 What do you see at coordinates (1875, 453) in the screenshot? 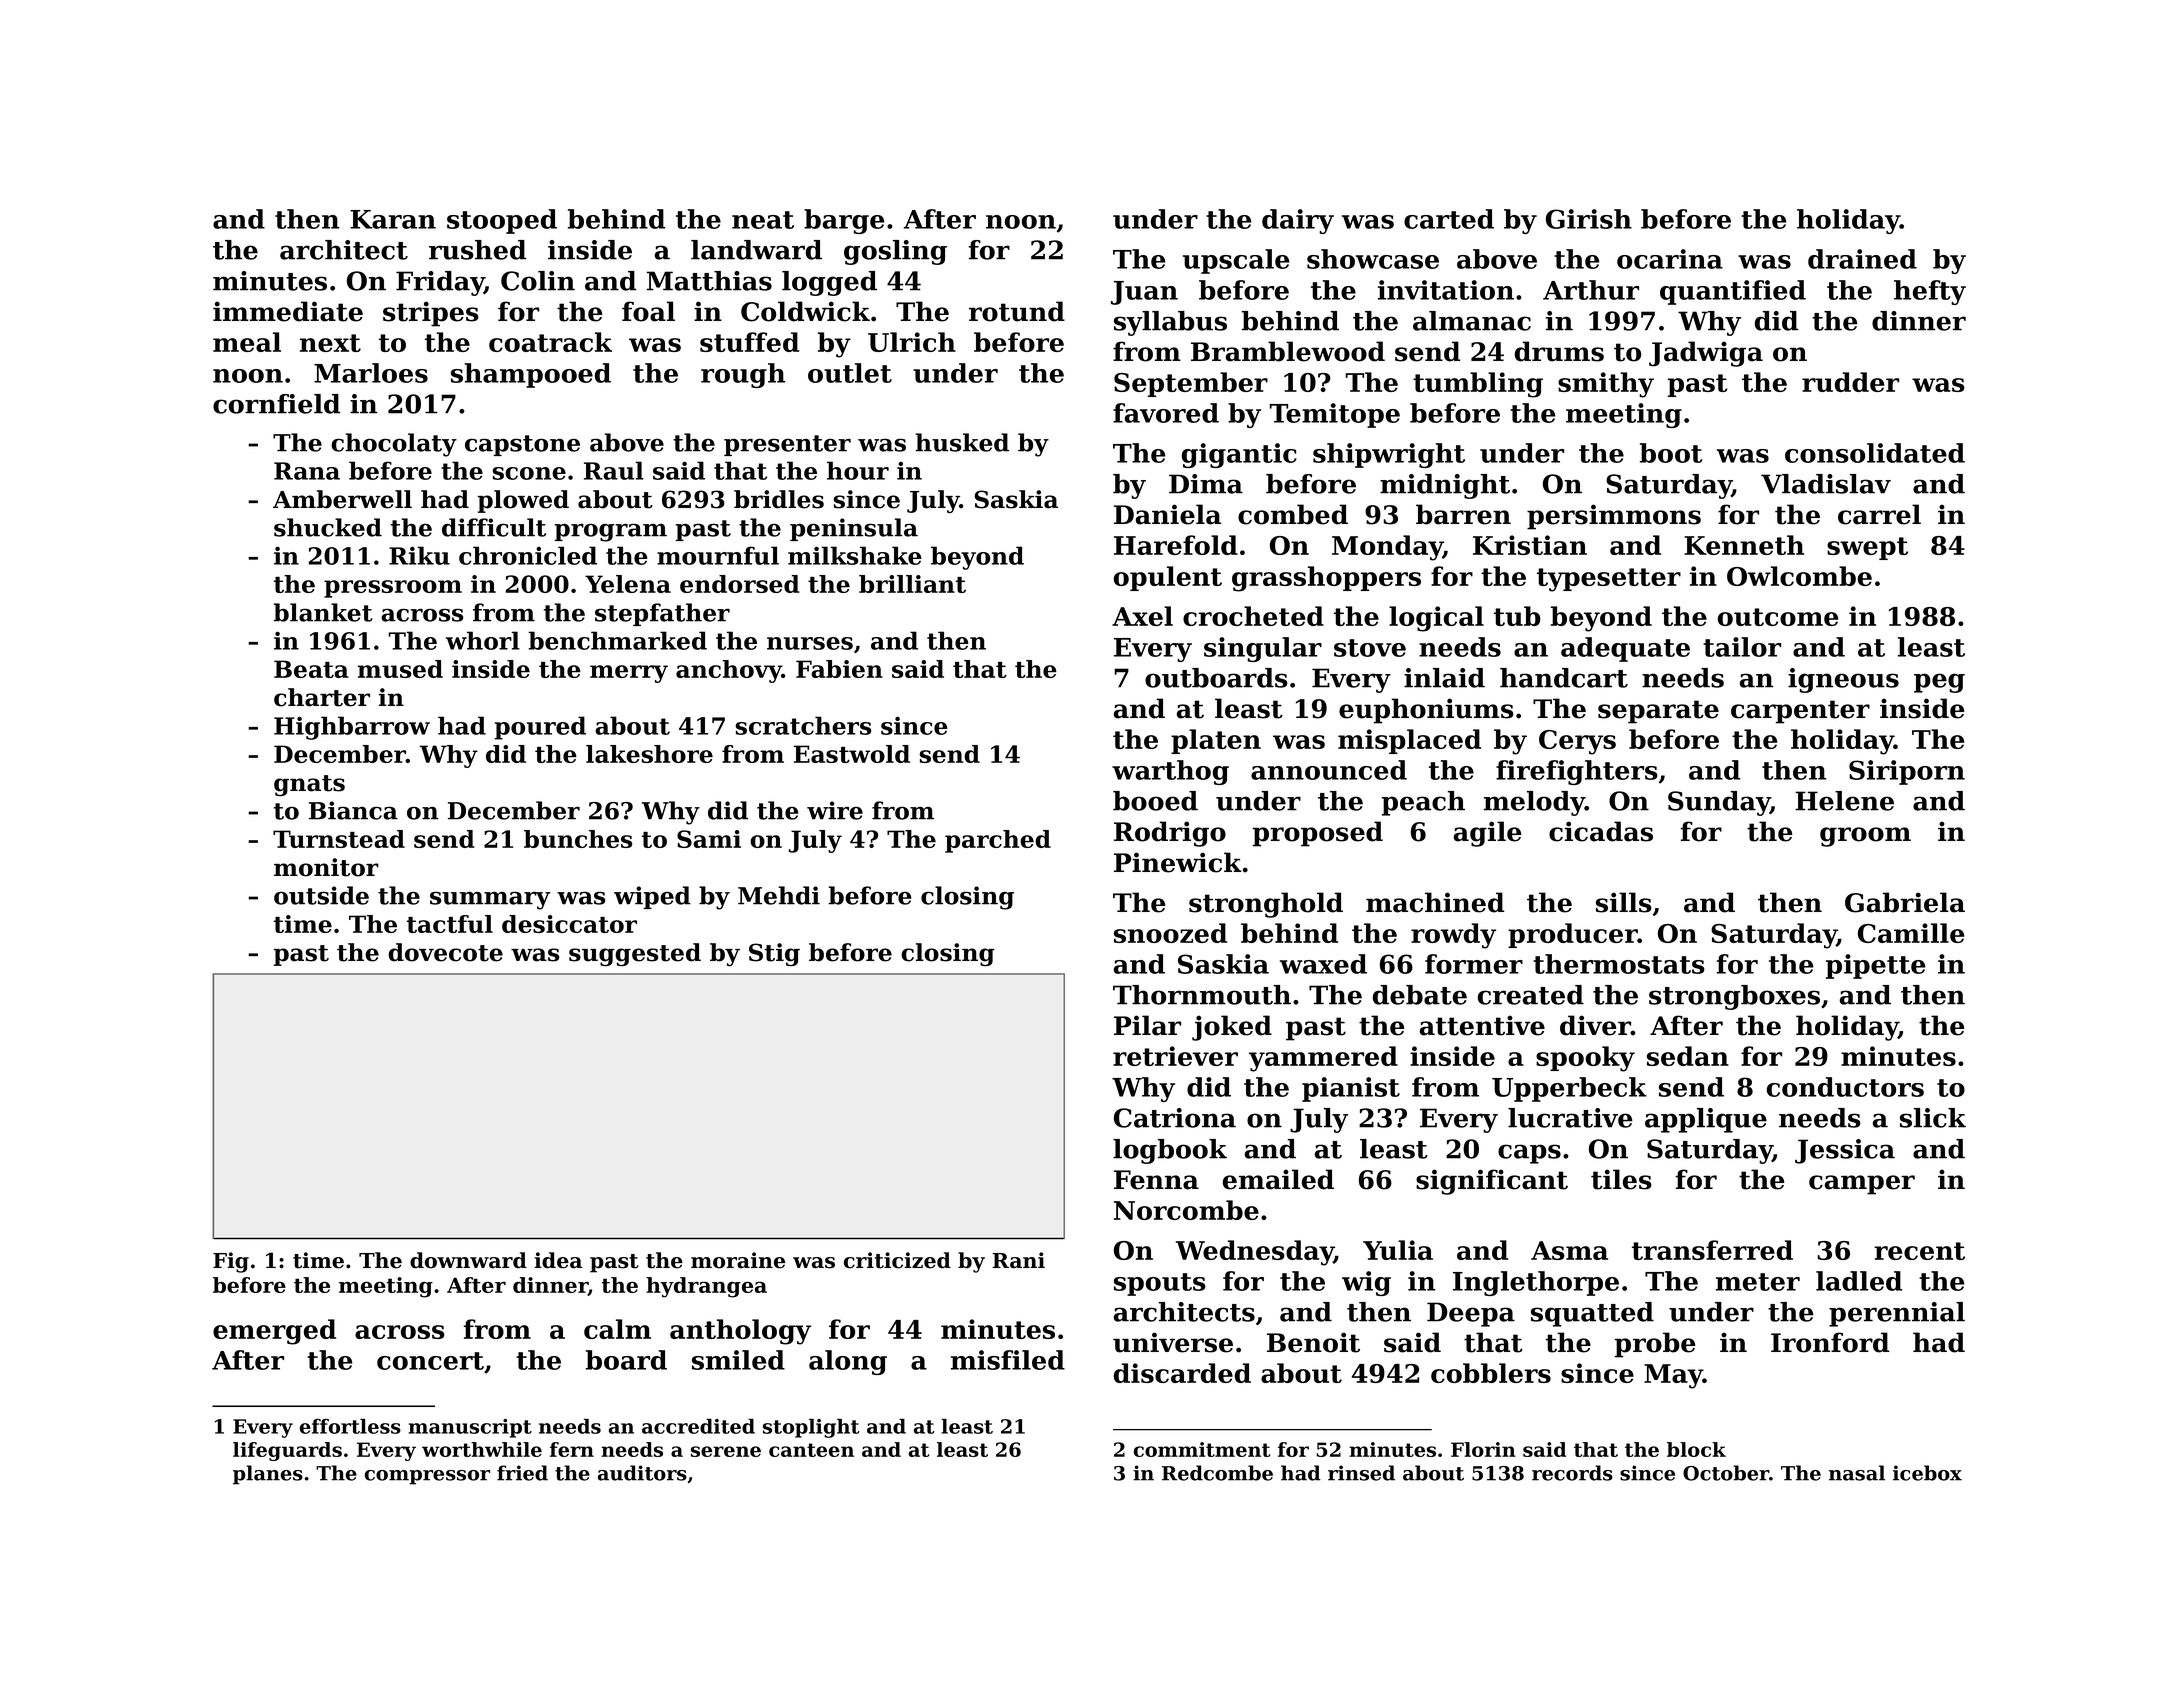
I see `consolidated` at bounding box center [1875, 453].
